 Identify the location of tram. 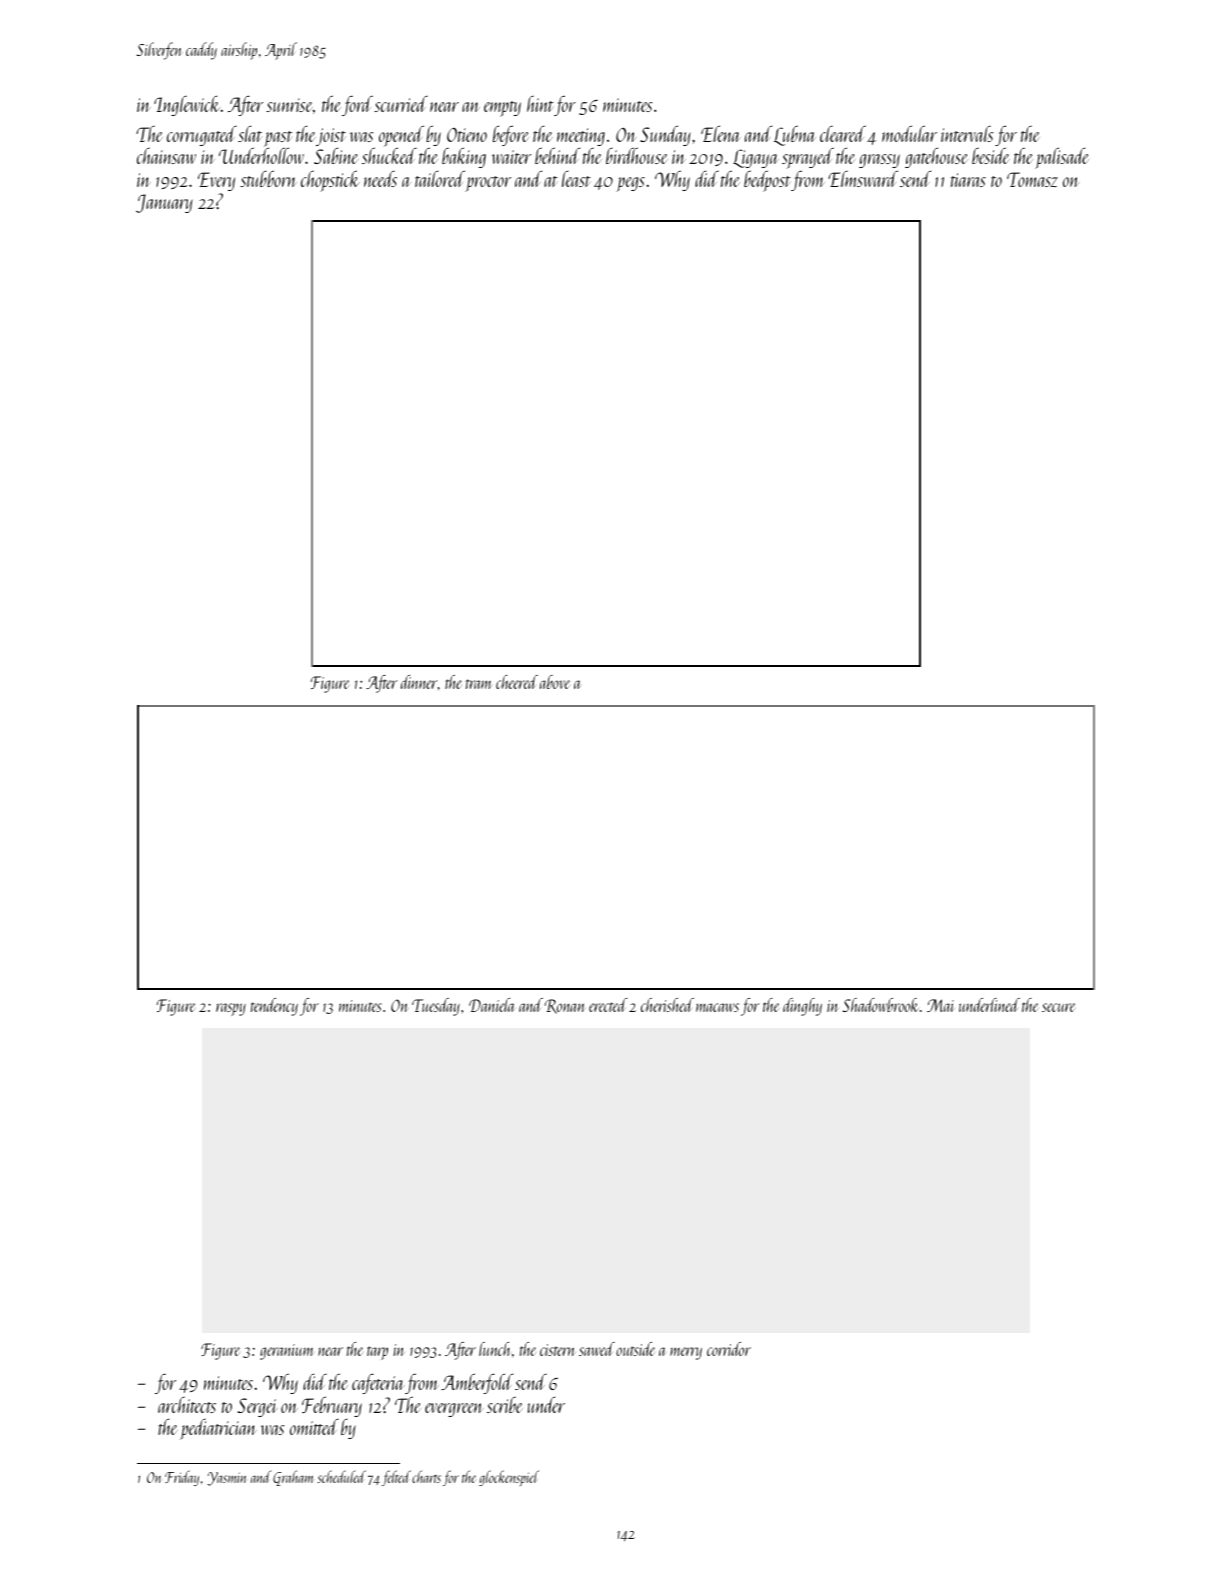
(479, 684).
